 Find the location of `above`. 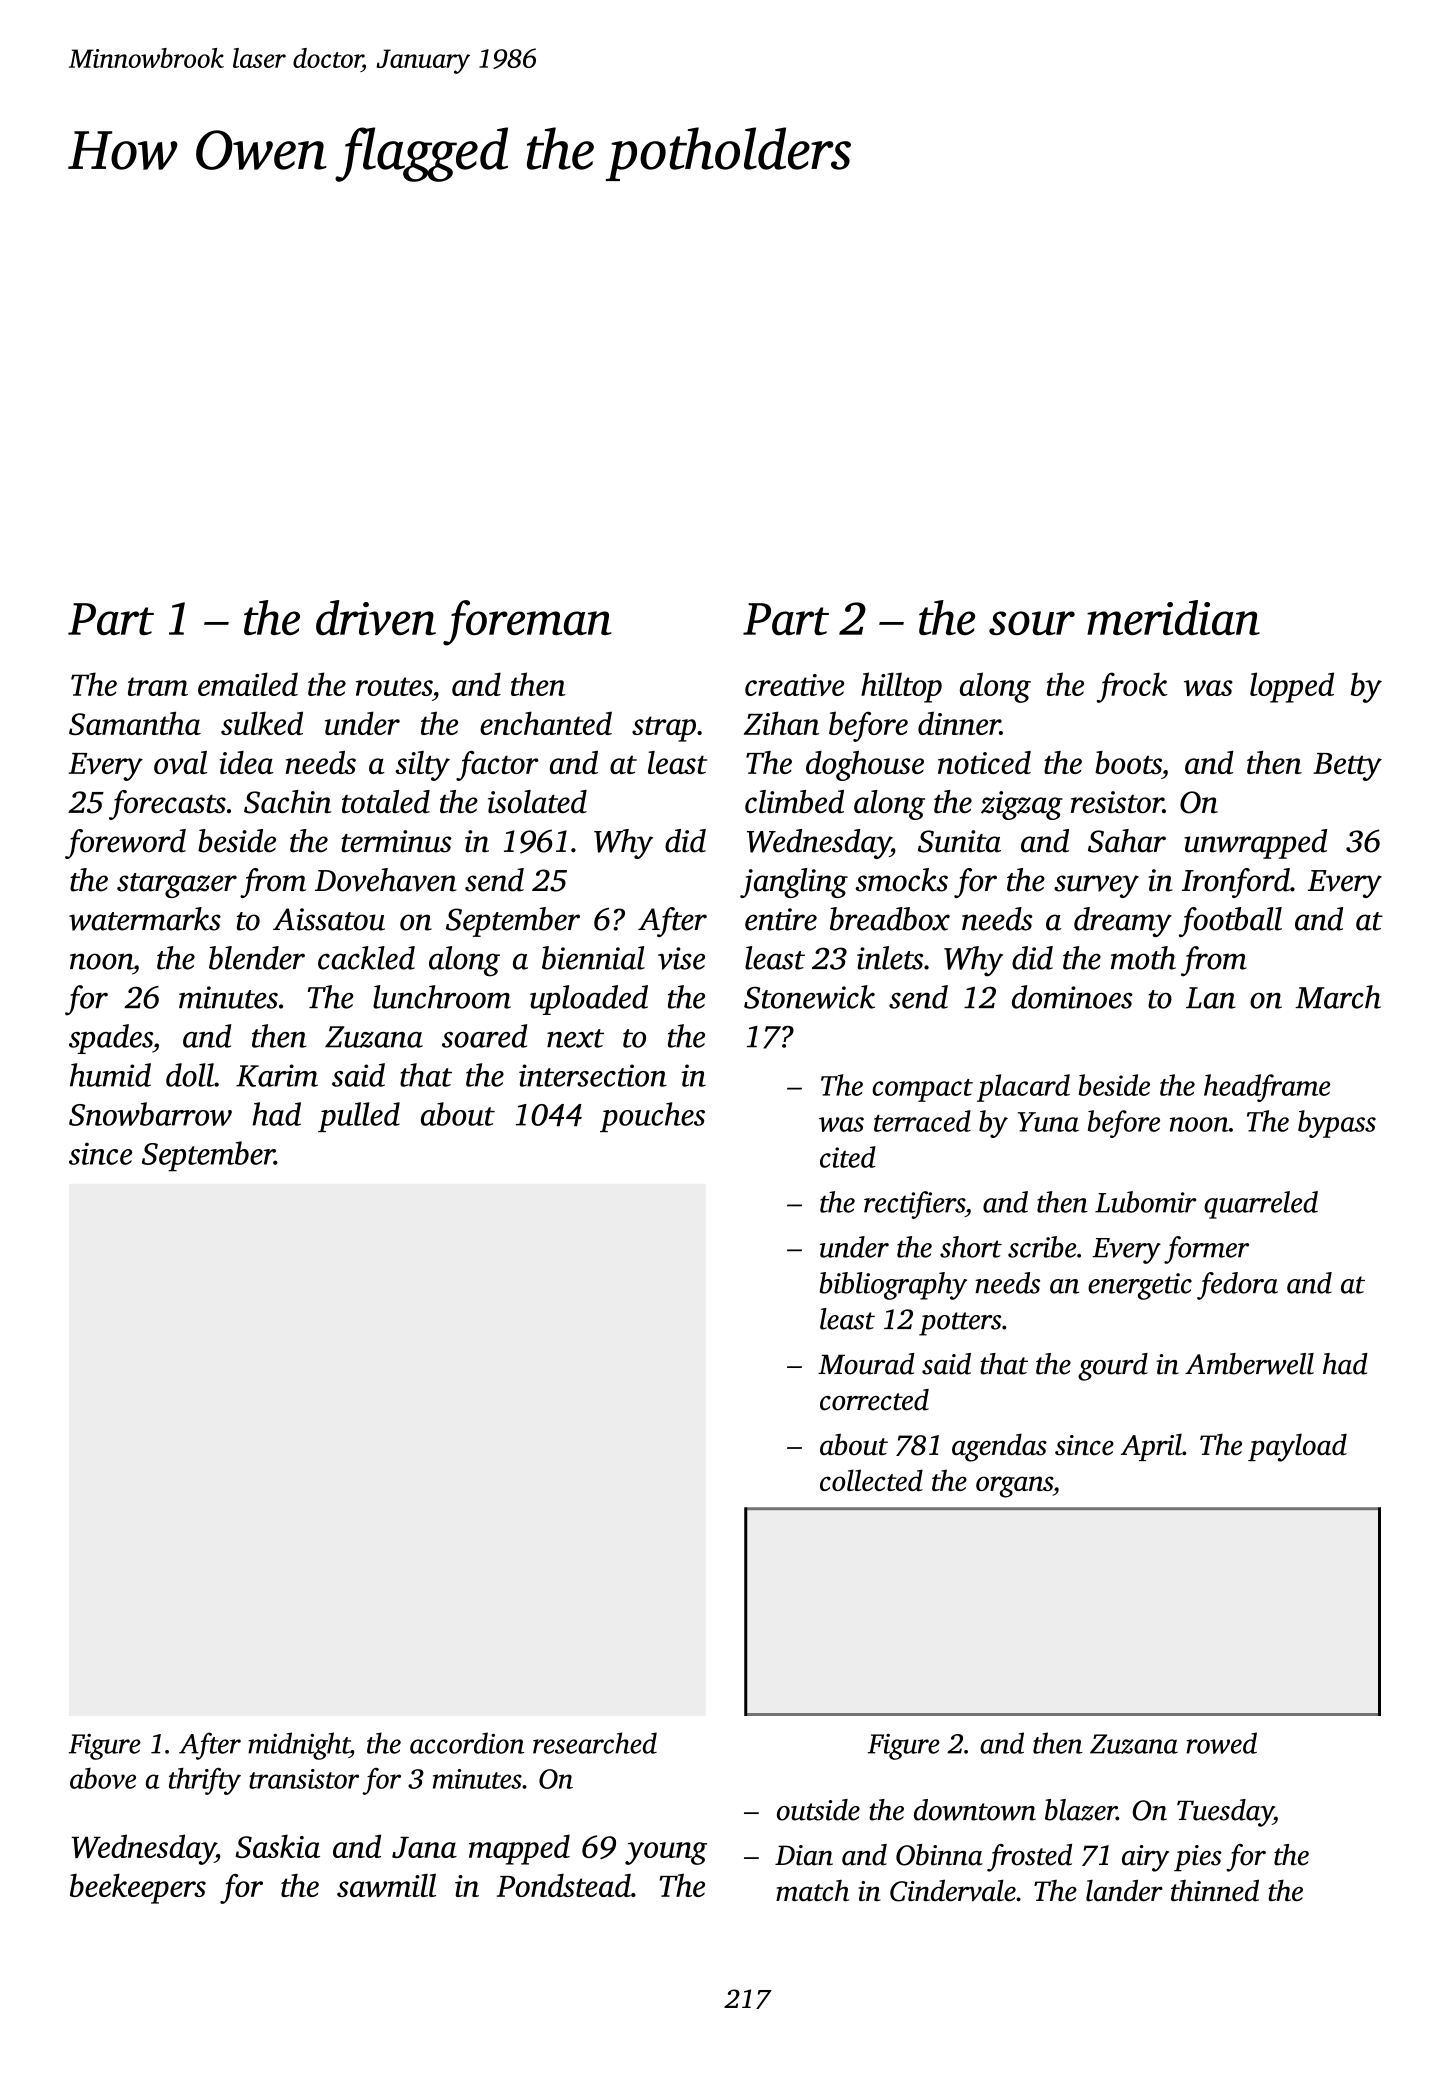

above is located at coordinates (103, 1778).
